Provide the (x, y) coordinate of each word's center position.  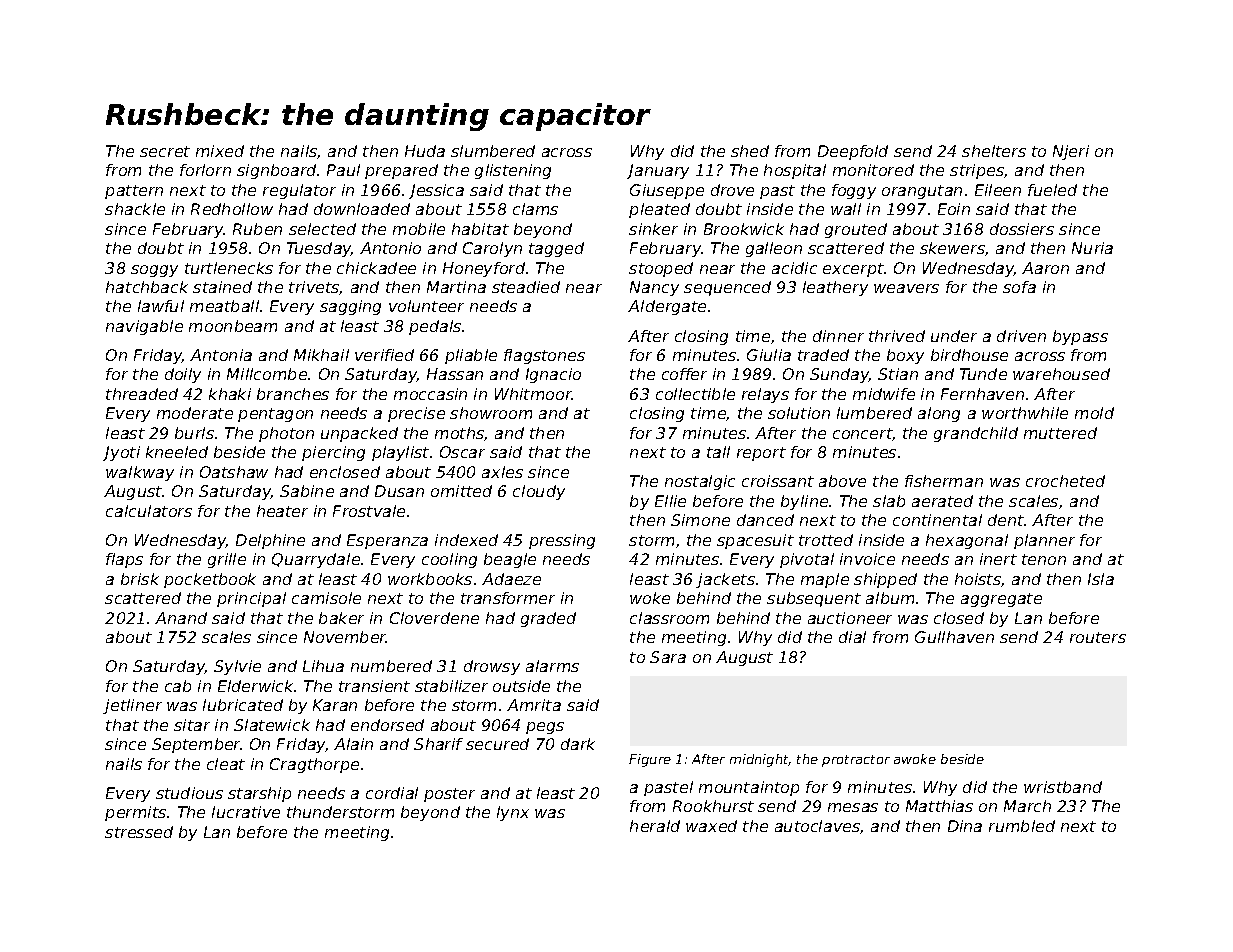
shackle (135, 209)
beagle (510, 560)
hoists (978, 579)
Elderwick (256, 686)
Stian (898, 374)
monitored (873, 170)
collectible (695, 394)
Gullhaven (954, 637)
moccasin (430, 394)
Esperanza (387, 541)
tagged (556, 249)
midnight (759, 760)
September (196, 745)
